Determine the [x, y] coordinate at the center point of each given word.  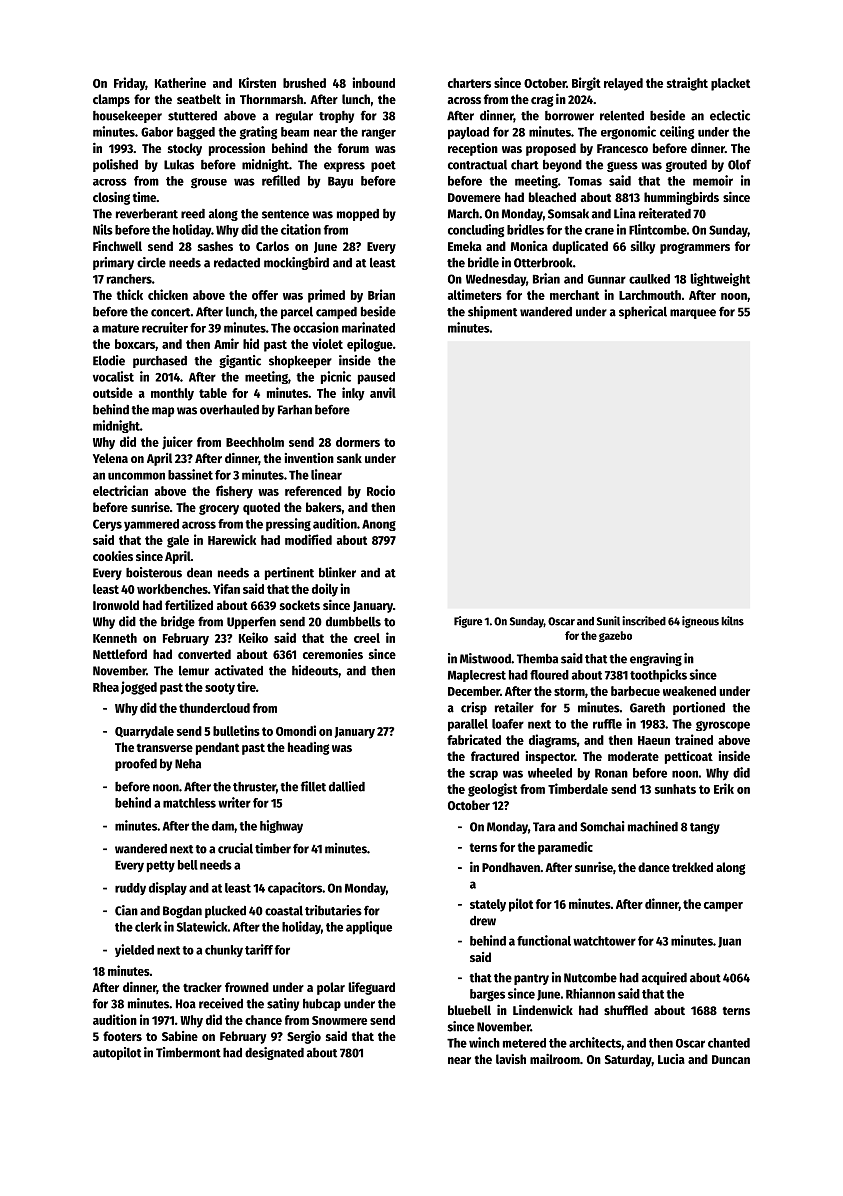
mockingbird [296, 263]
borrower [569, 116]
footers [122, 1036]
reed [193, 214]
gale [178, 541]
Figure [468, 622]
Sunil [608, 621]
